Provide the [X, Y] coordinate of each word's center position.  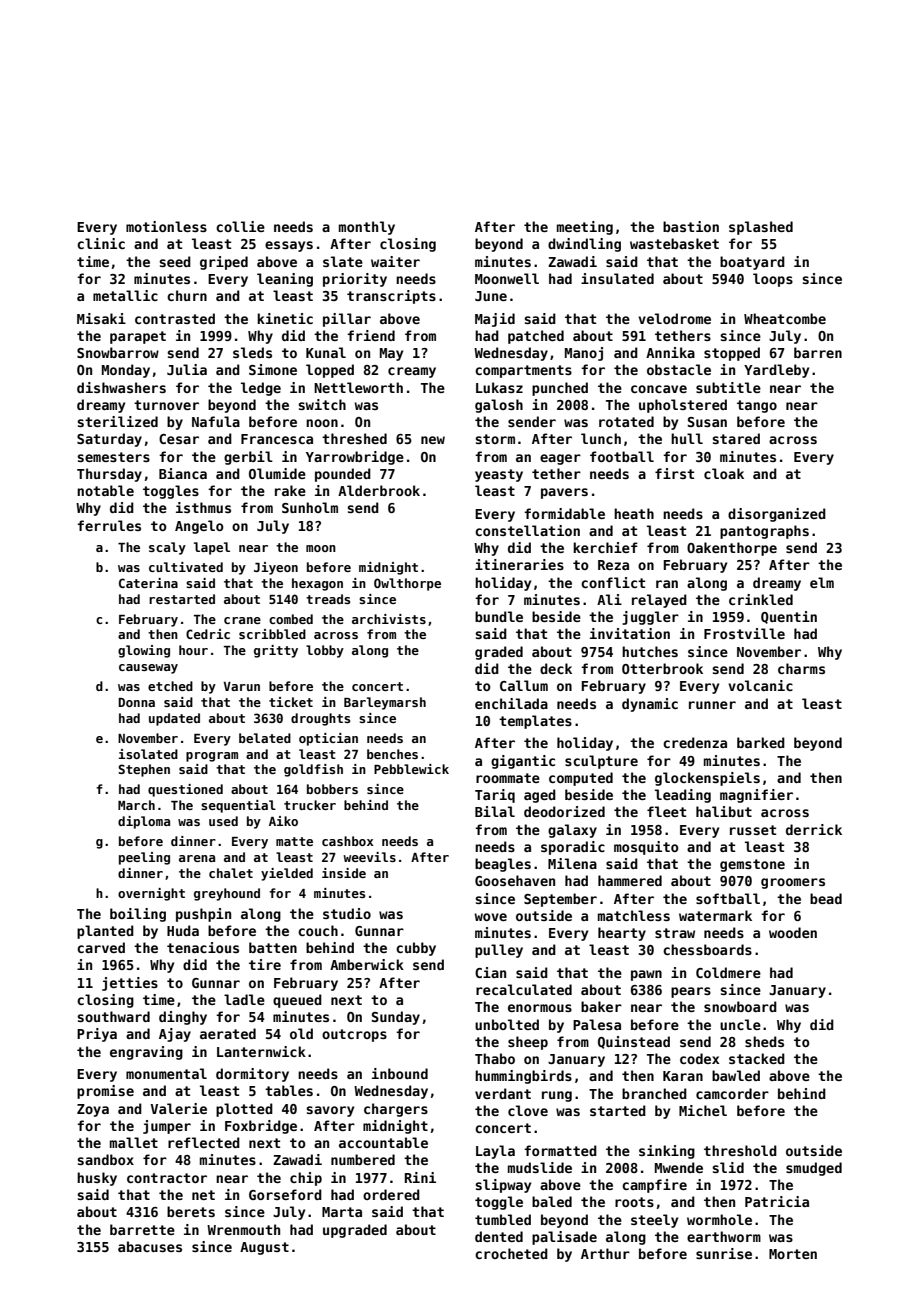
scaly [167, 548]
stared [736, 438]
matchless [634, 915]
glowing [144, 651]
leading [683, 796]
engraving [146, 1053]
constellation [527, 530]
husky [97, 1179]
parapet [138, 337]
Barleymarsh [385, 703]
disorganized [777, 515]
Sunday [396, 1018]
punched [560, 389]
